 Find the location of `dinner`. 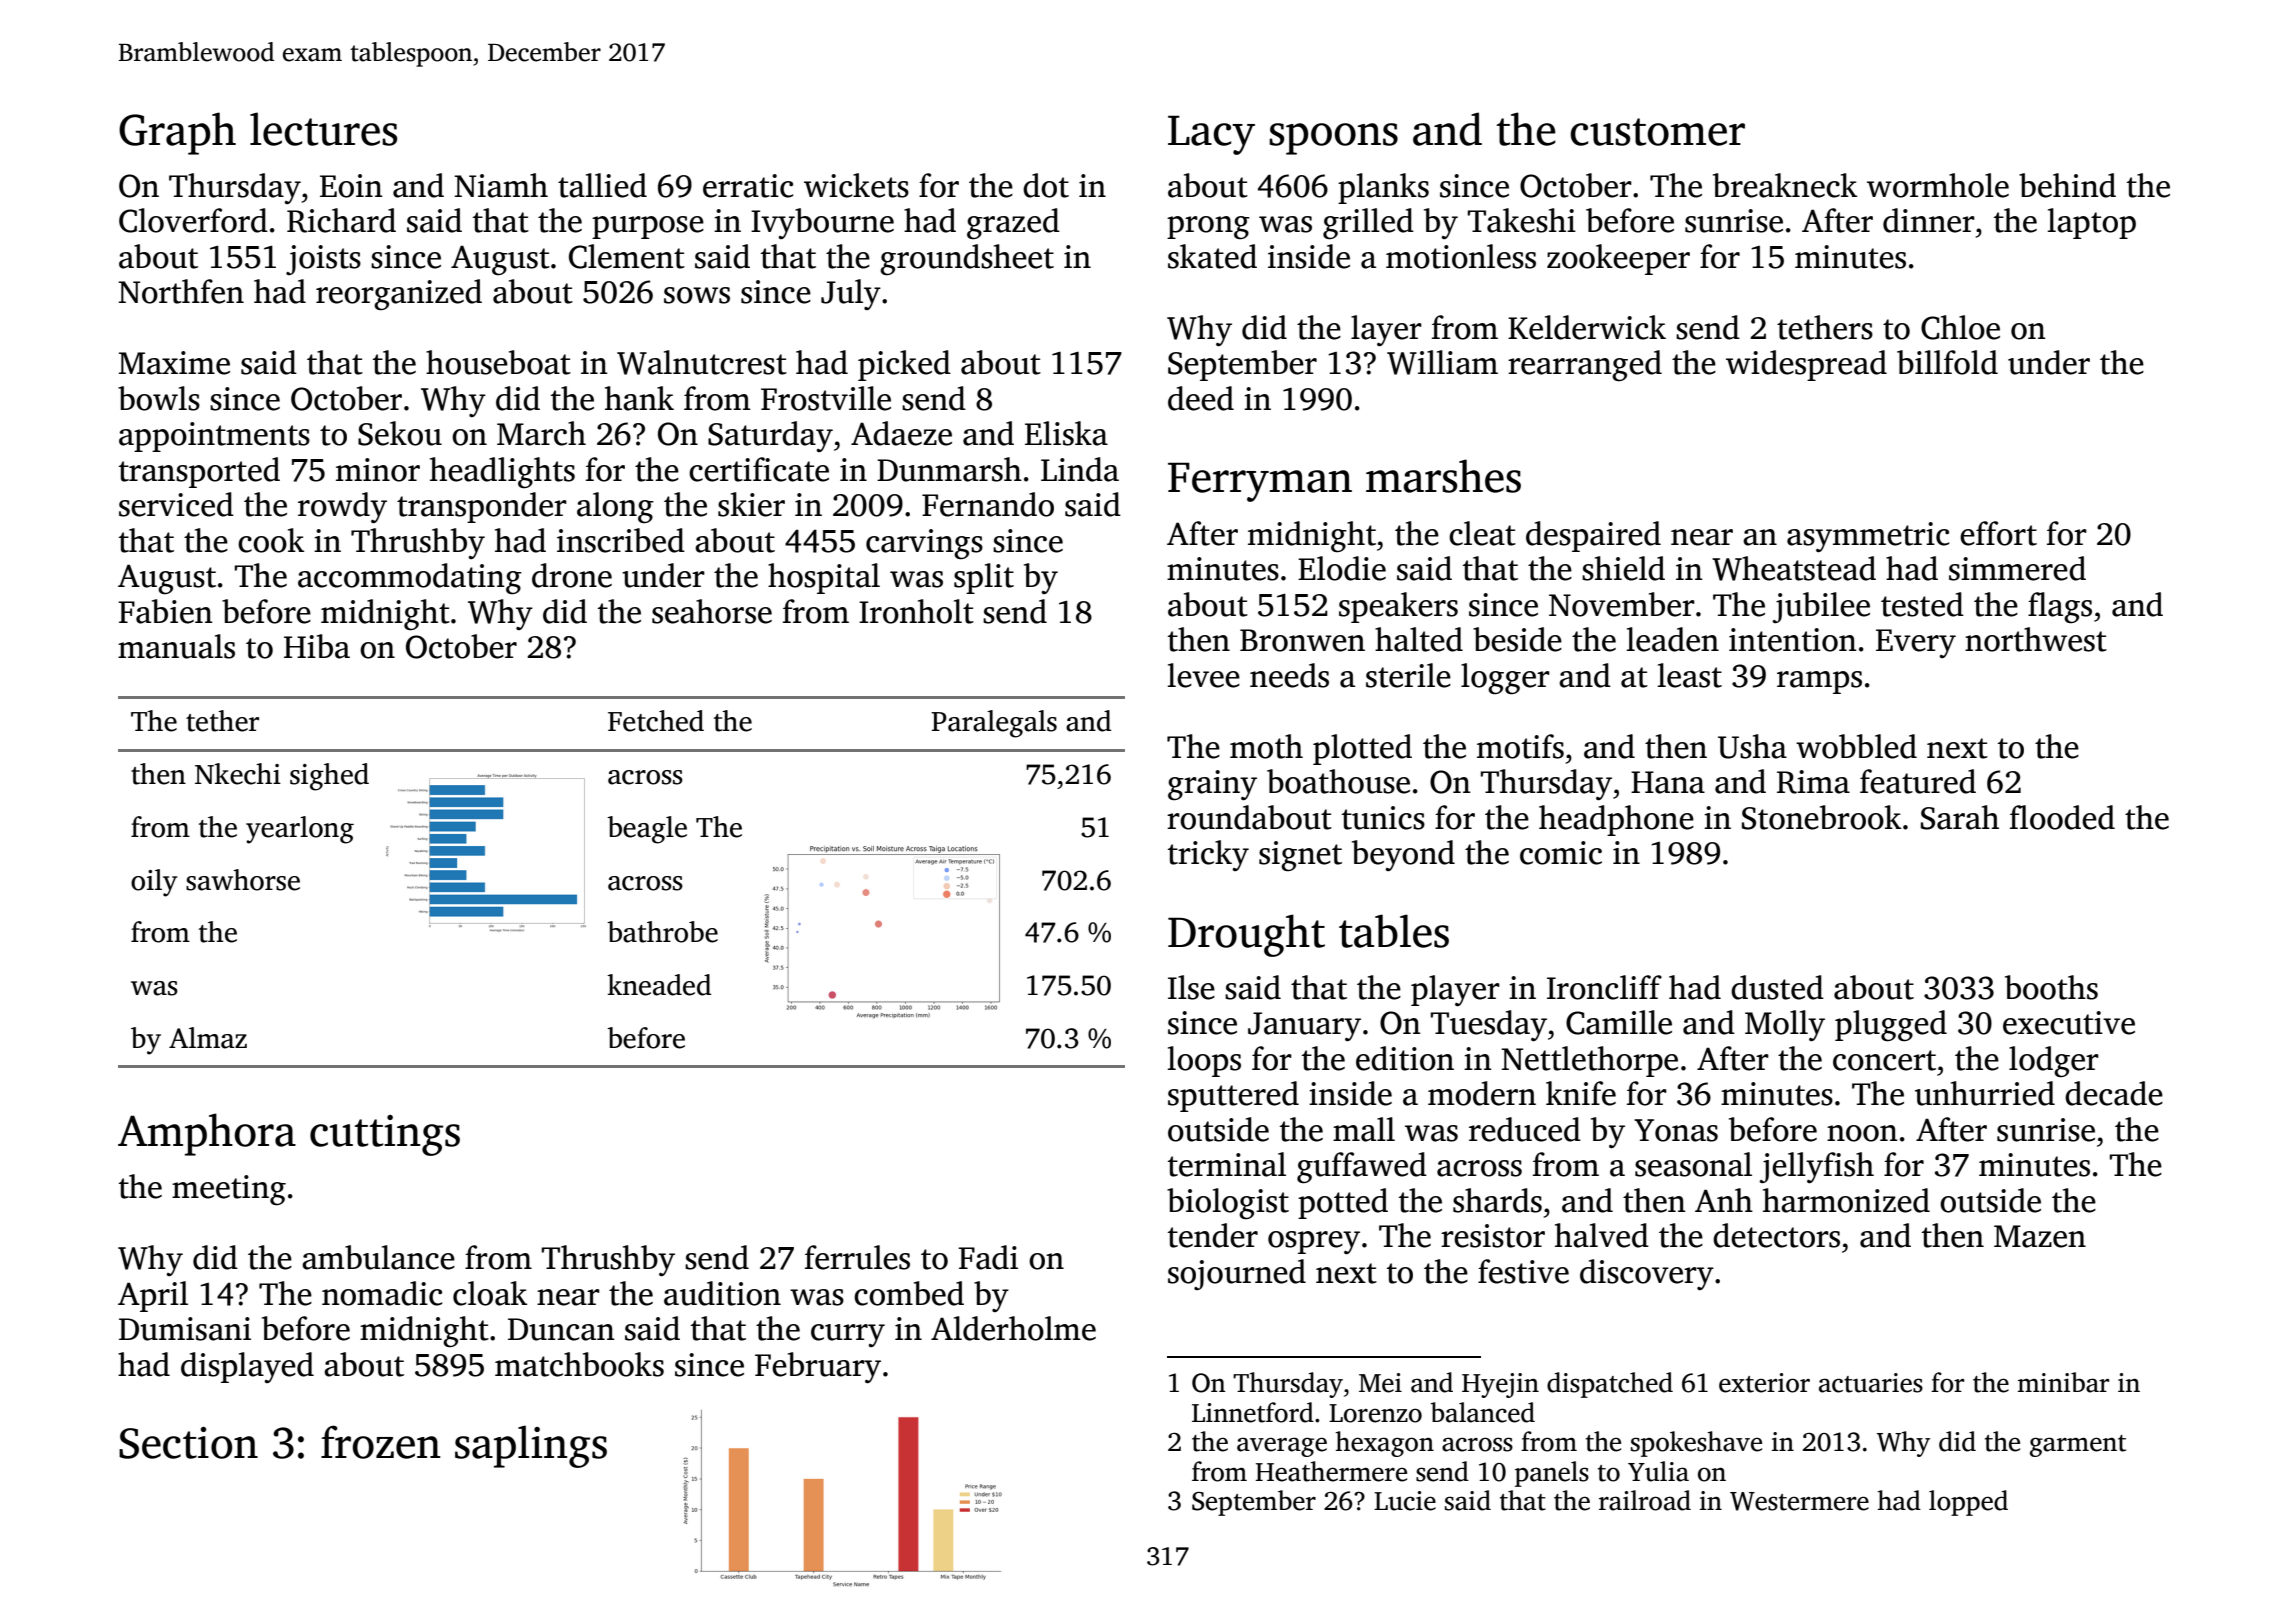

dinner is located at coordinates (1929, 220).
